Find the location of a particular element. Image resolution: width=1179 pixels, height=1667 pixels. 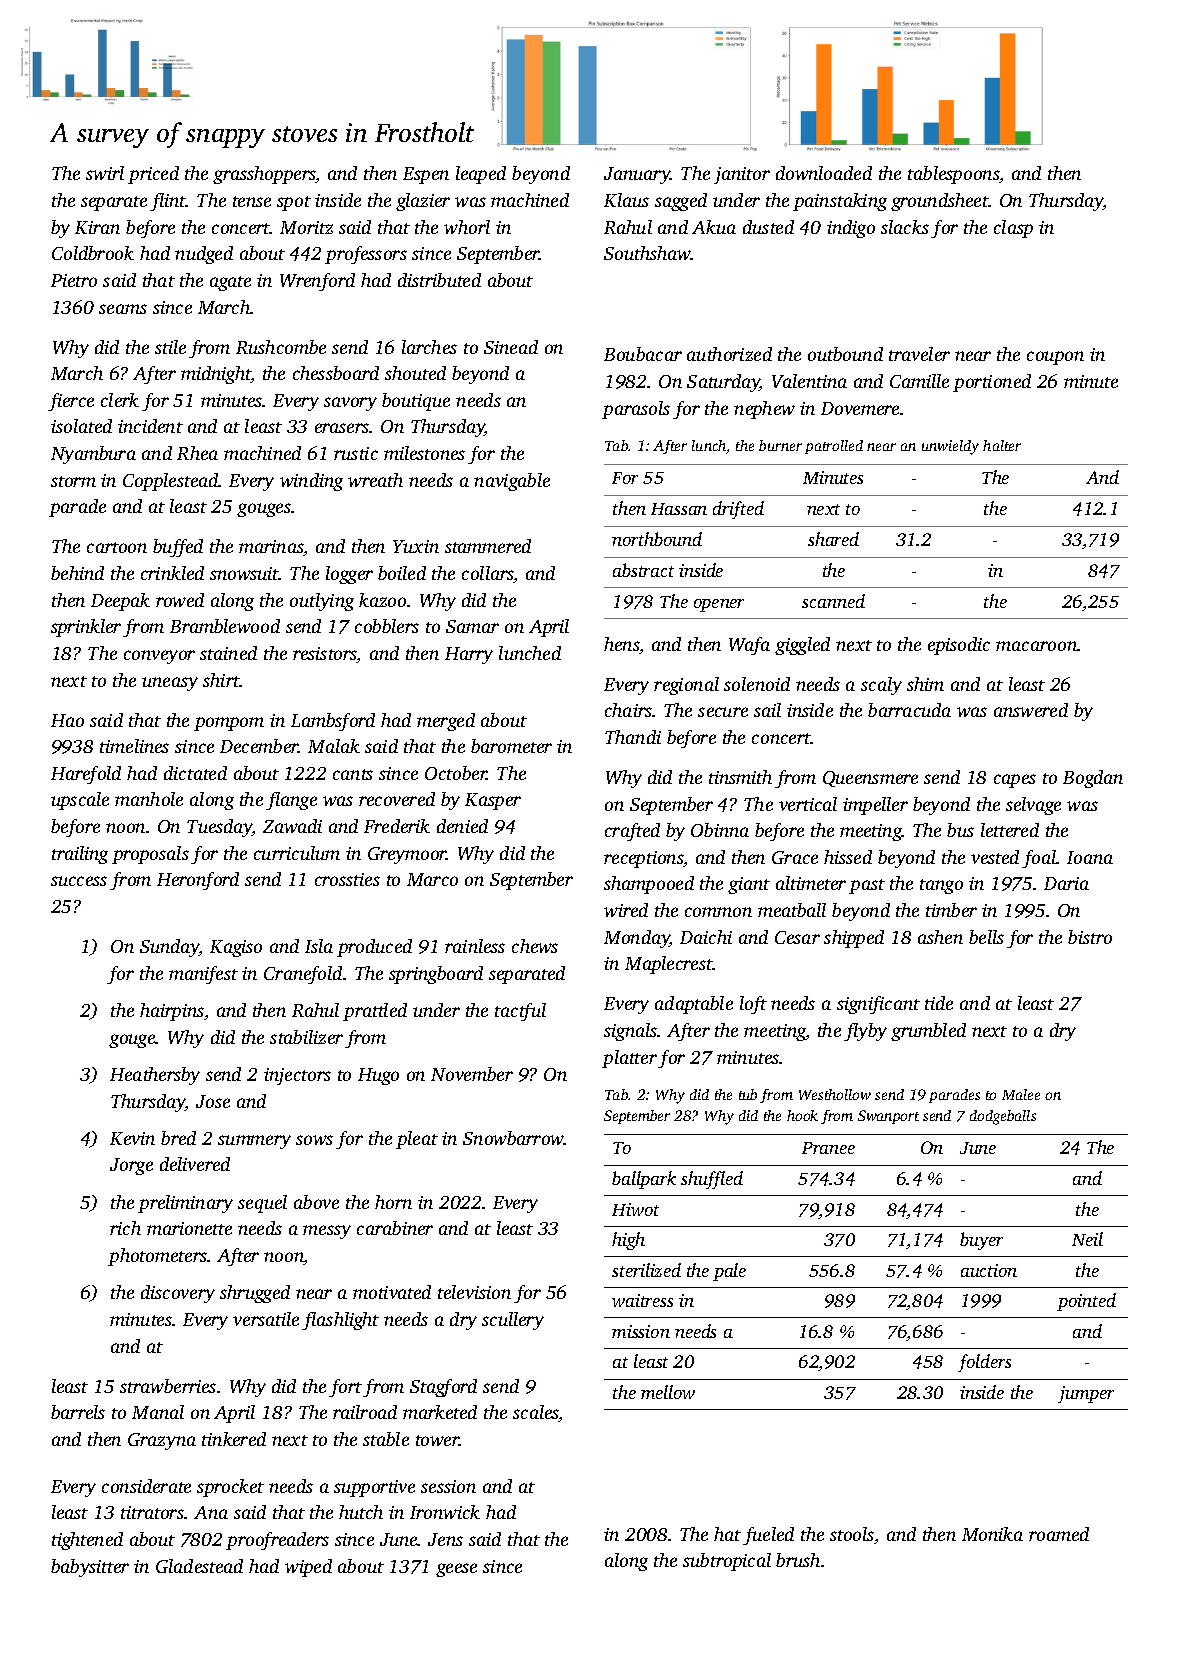

leaped is located at coordinates (481, 175).
